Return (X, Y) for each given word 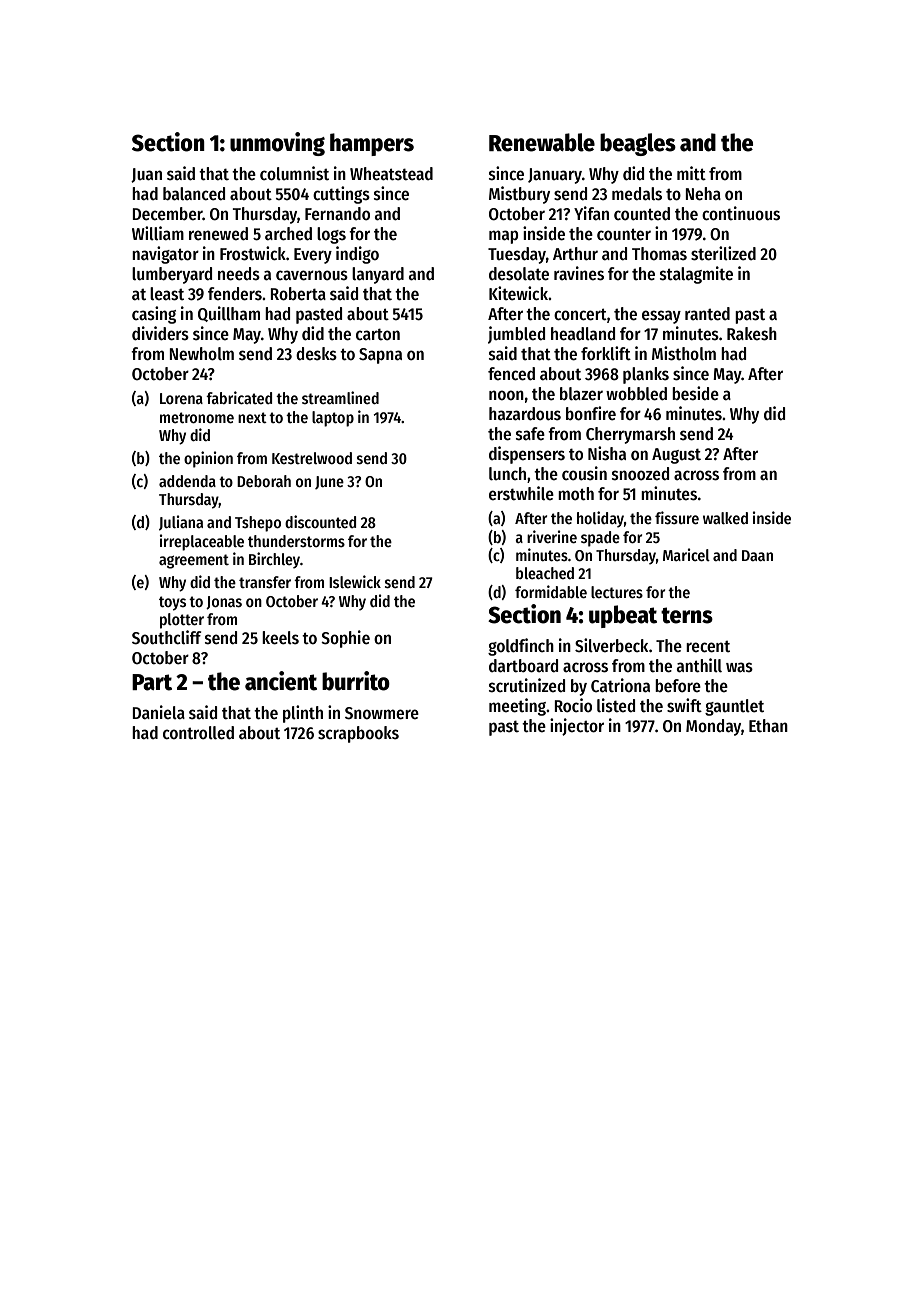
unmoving (277, 144)
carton (378, 335)
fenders (235, 294)
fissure (677, 518)
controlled (198, 733)
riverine (552, 537)
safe (530, 434)
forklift (606, 353)
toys (172, 603)
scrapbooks (358, 734)
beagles (638, 144)
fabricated (239, 397)
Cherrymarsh (630, 435)
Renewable (542, 142)
